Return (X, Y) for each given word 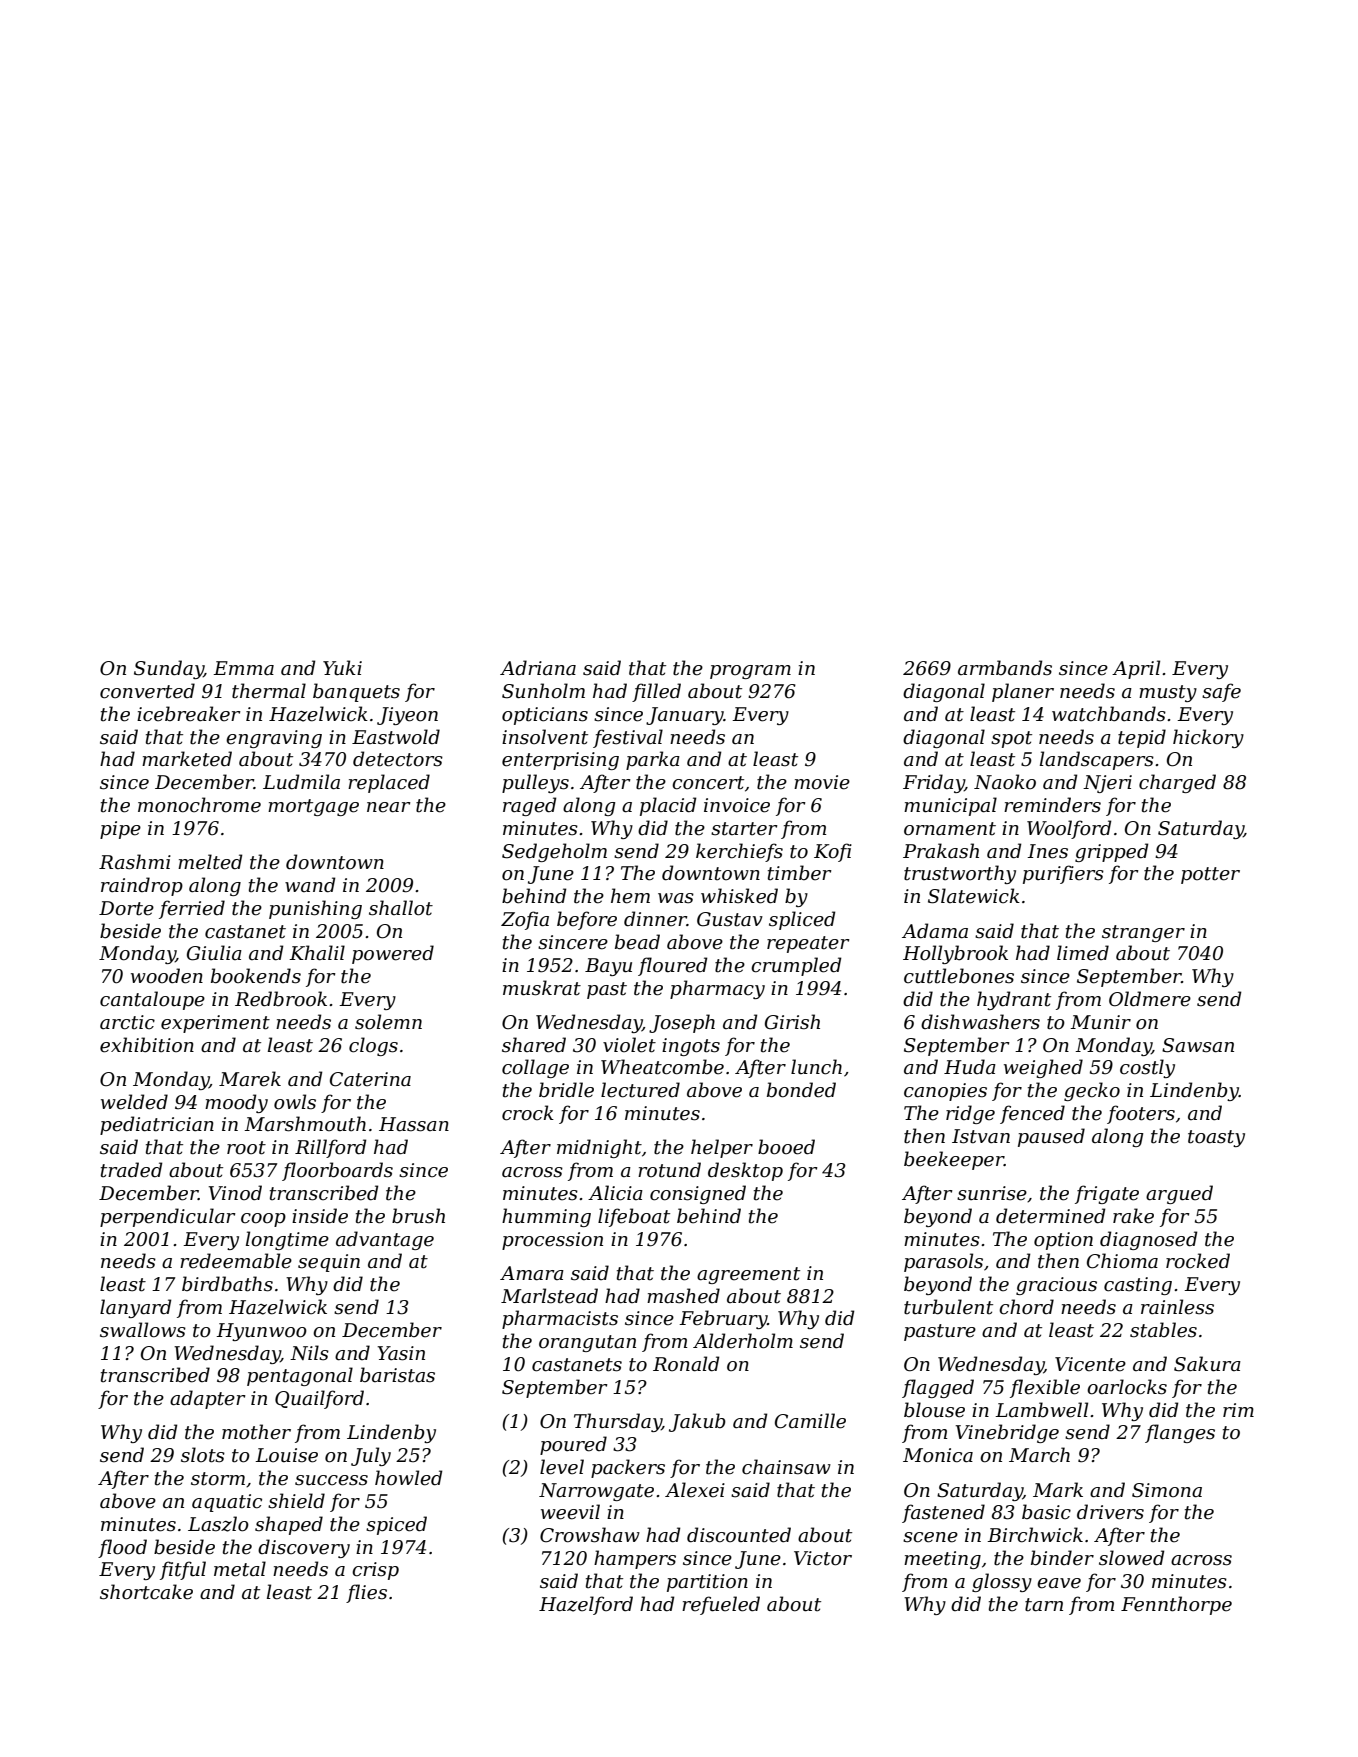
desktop (745, 1171)
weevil (570, 1512)
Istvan (981, 1136)
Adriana (538, 668)
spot (1011, 739)
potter (1210, 875)
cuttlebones (959, 976)
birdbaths (227, 1284)
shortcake (146, 1592)
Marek (250, 1079)
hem (630, 896)
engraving (274, 739)
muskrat (542, 988)
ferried (192, 909)
